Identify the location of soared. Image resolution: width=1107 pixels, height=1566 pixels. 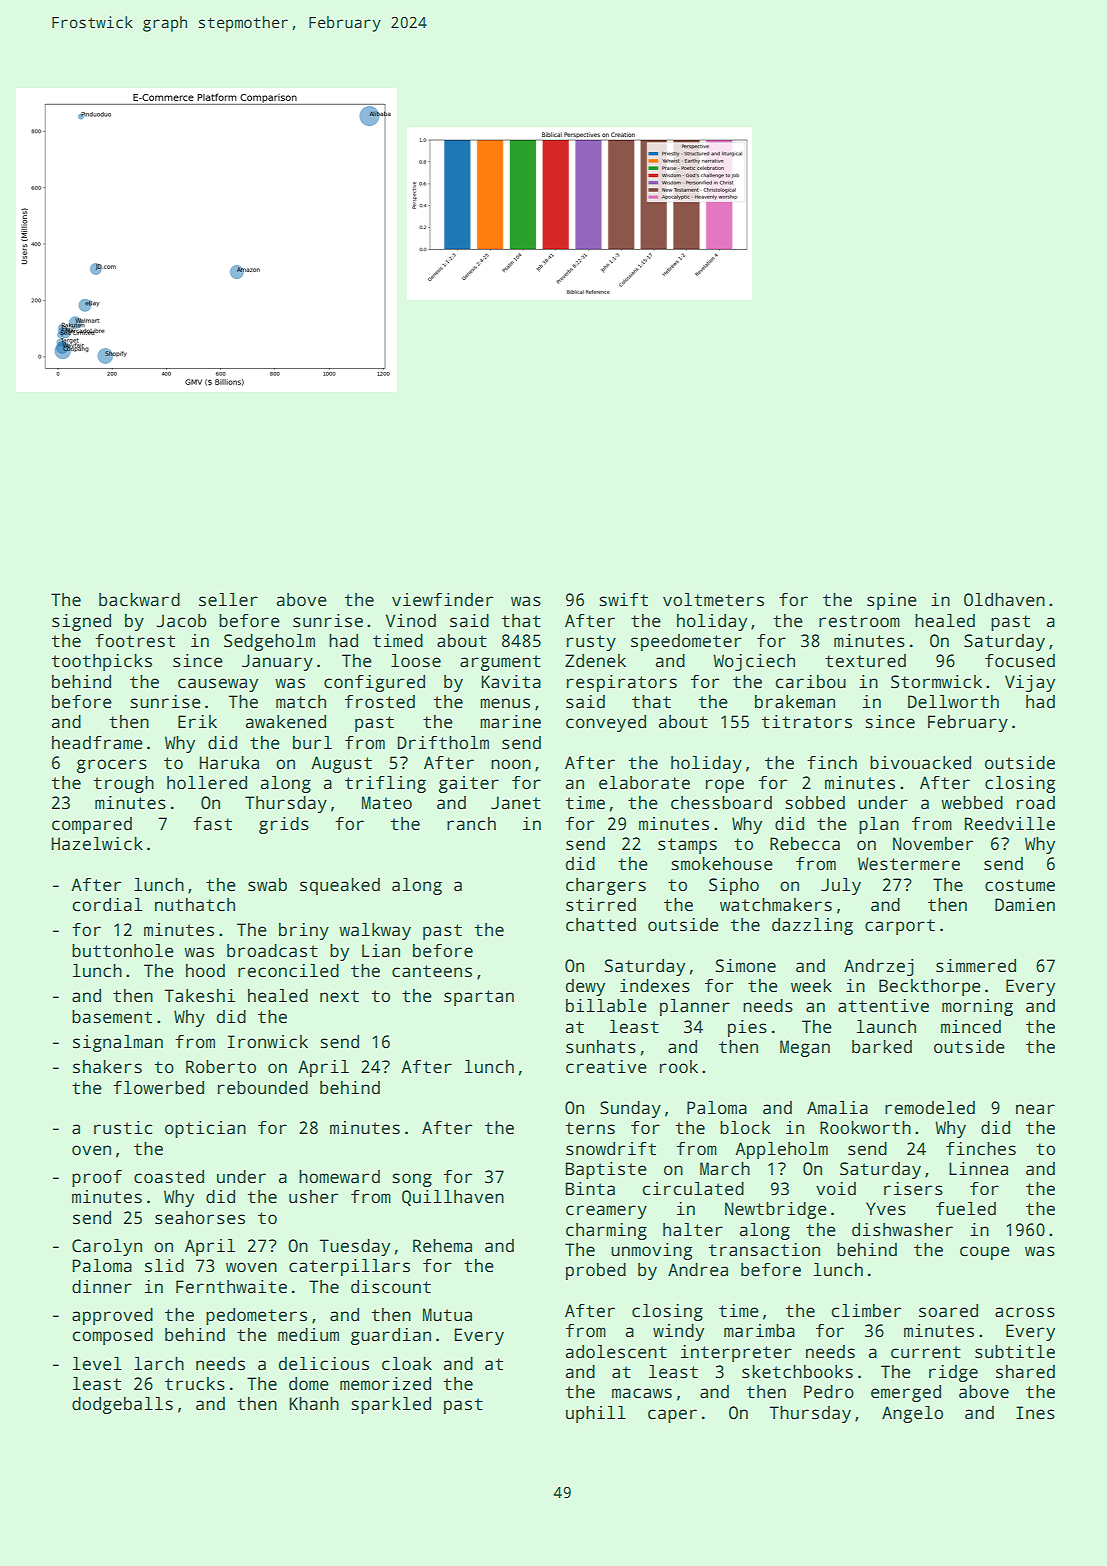
(948, 1311).
